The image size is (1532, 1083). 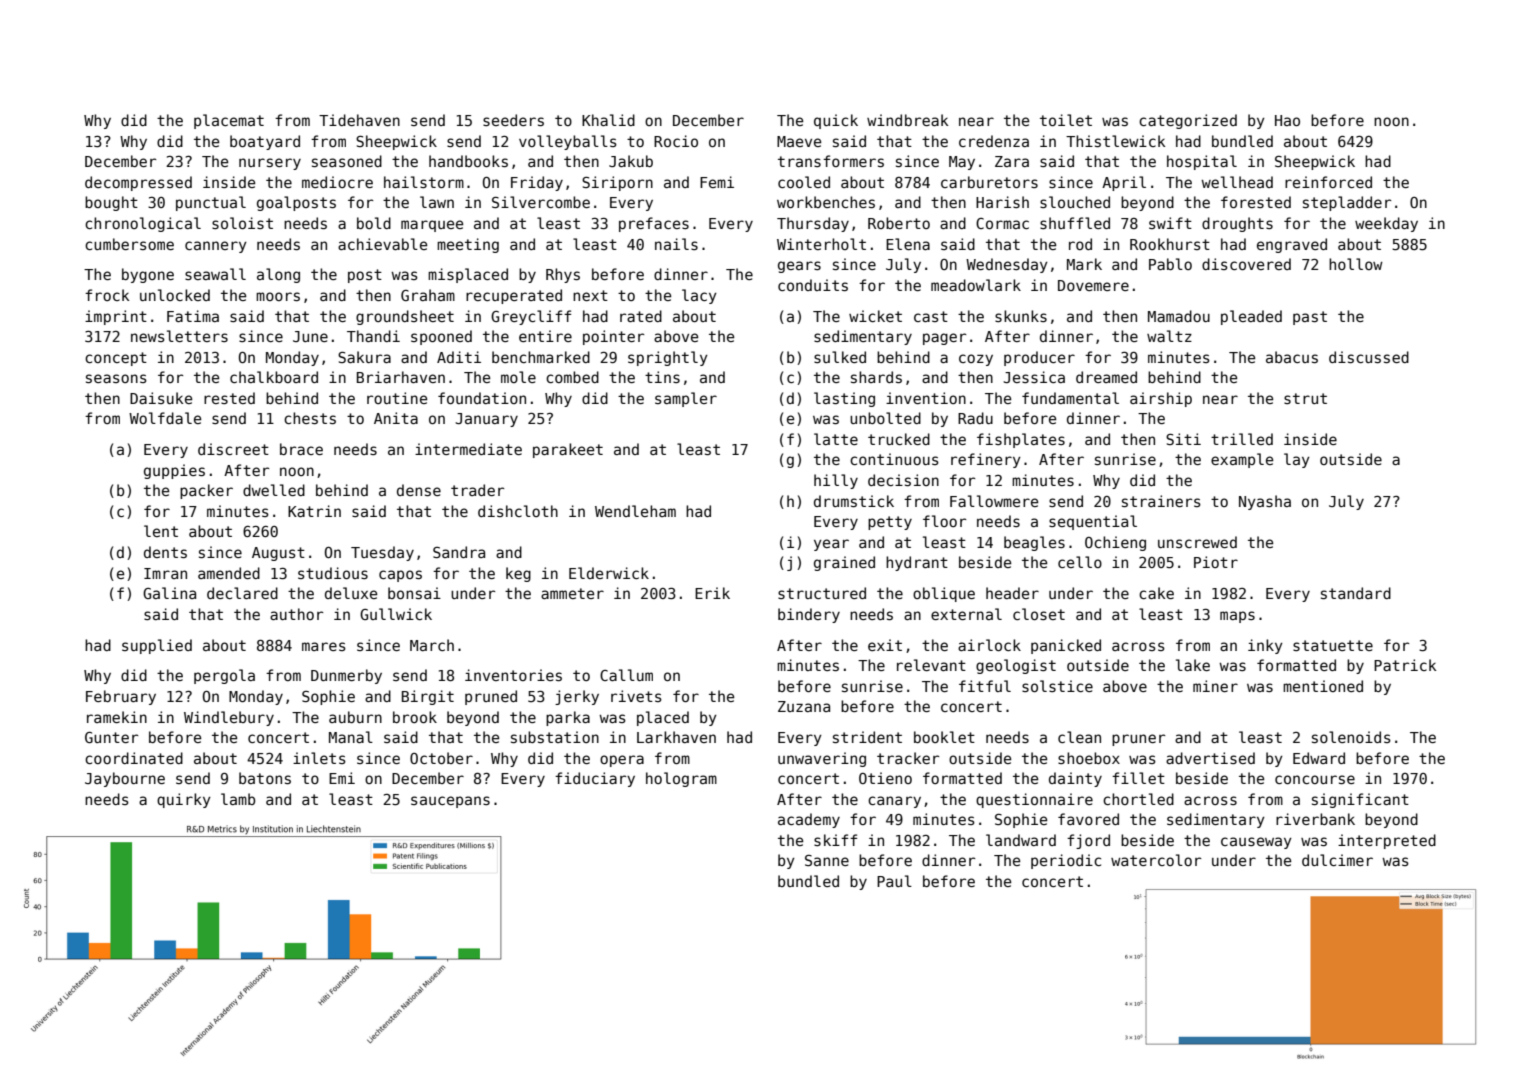 What do you see at coordinates (804, 706) in the screenshot?
I see `Zuzana` at bounding box center [804, 706].
